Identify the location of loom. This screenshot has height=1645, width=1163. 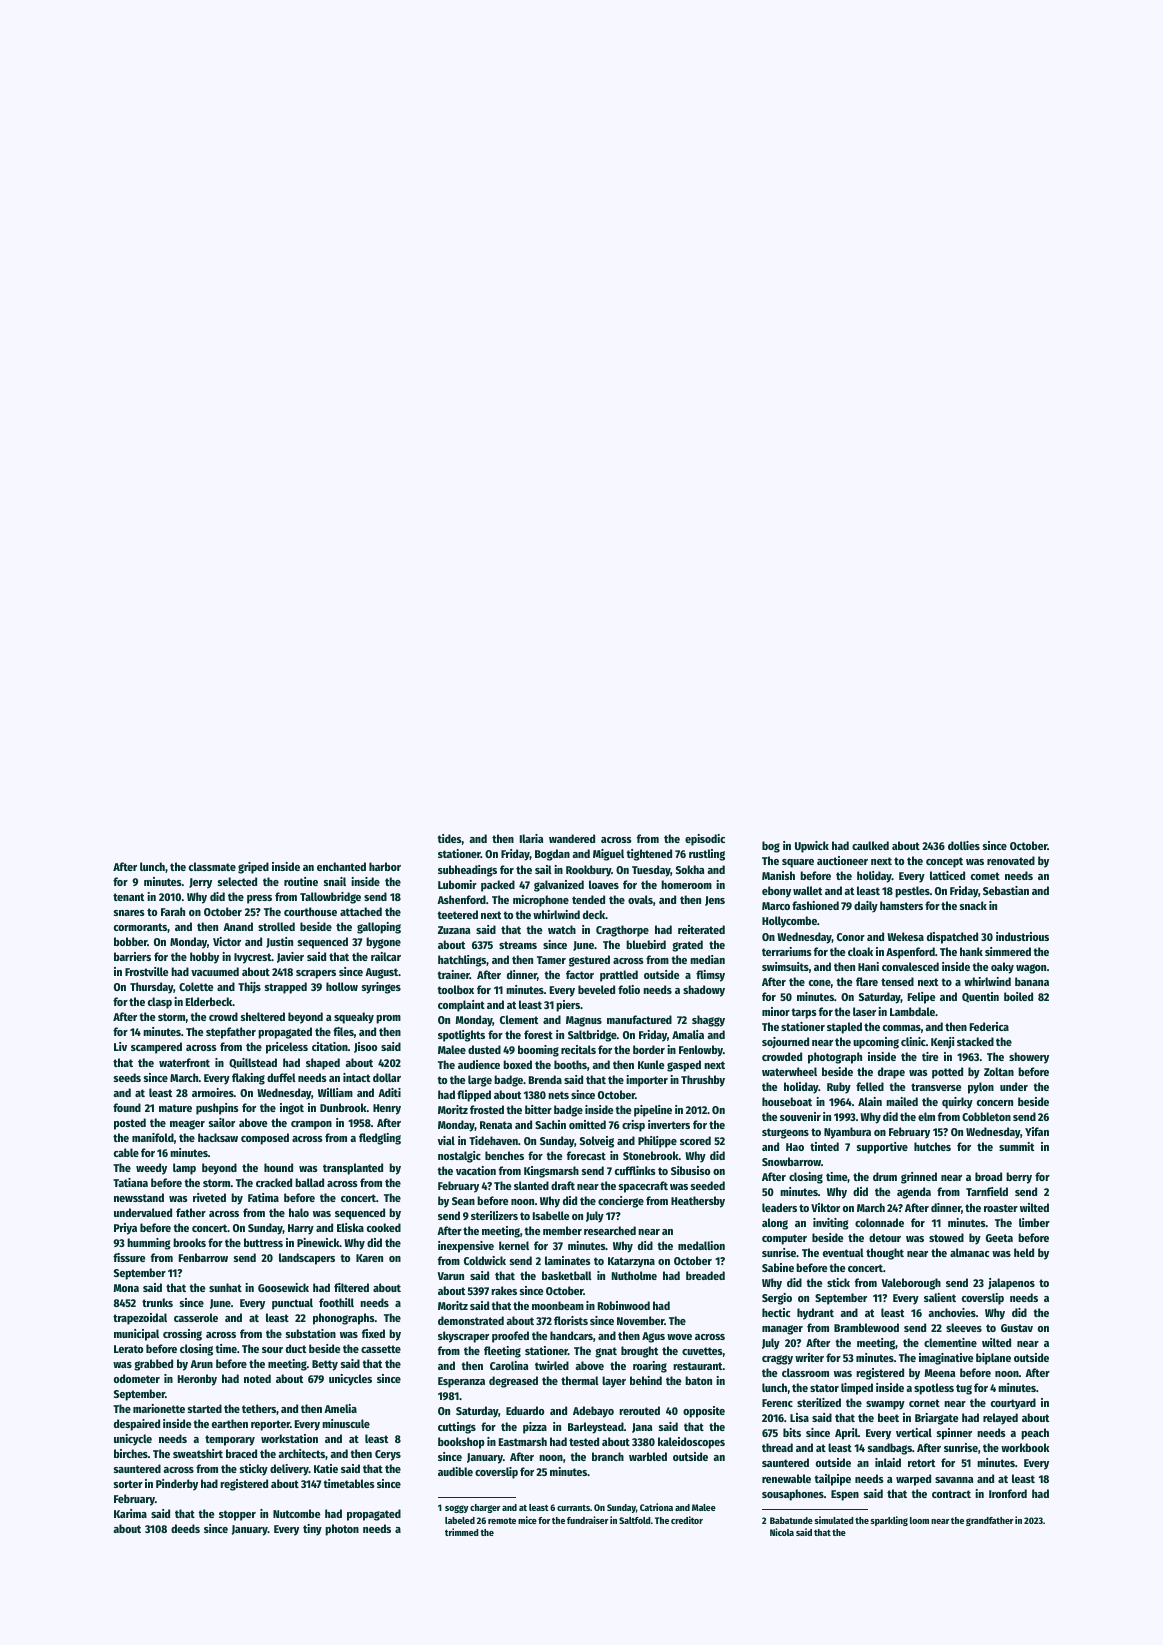
(919, 1520).
